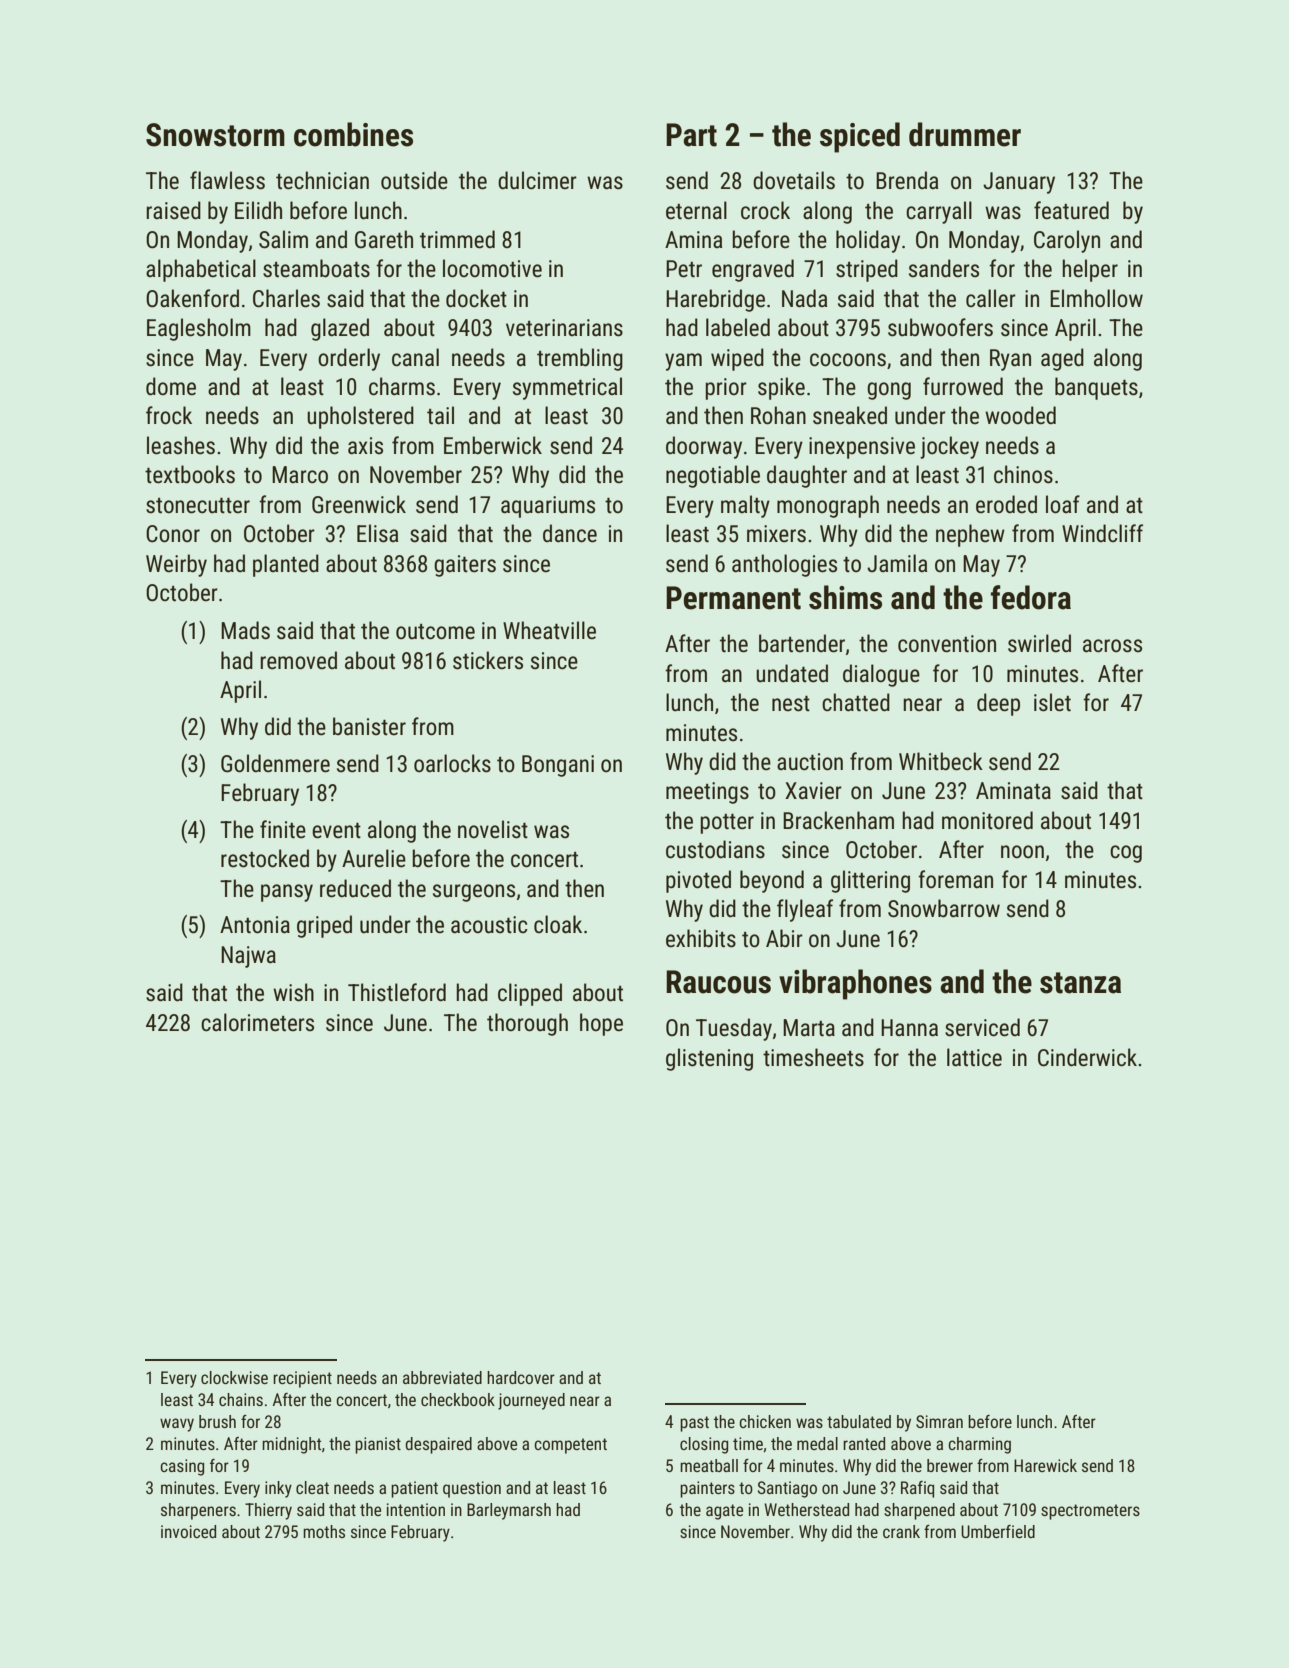 The width and height of the screenshot is (1289, 1668). I want to click on daughter, so click(807, 476).
